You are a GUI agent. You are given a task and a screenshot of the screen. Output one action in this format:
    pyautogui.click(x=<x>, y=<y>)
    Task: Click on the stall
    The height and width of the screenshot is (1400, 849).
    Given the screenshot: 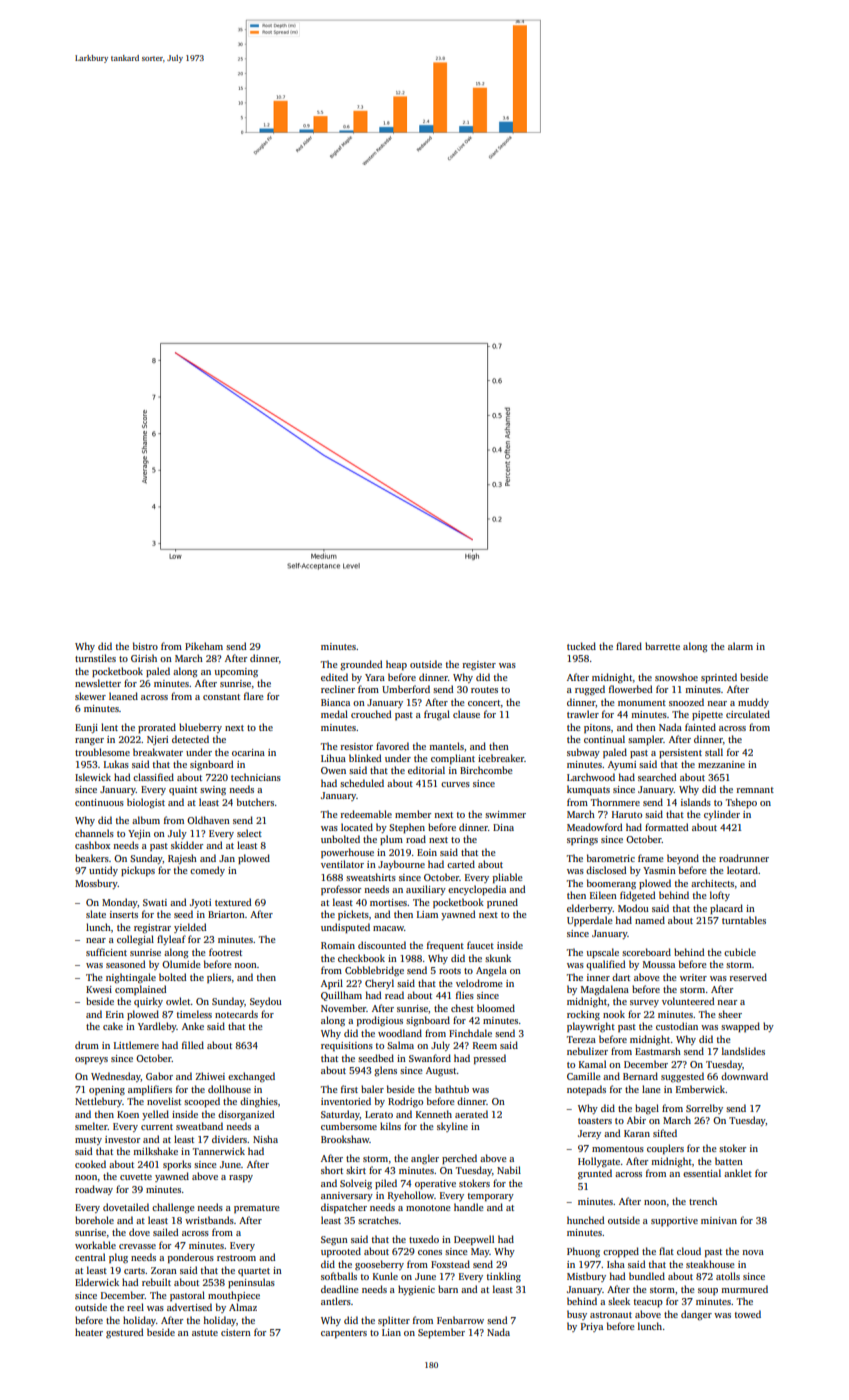 What is the action you would take?
    pyautogui.click(x=714, y=752)
